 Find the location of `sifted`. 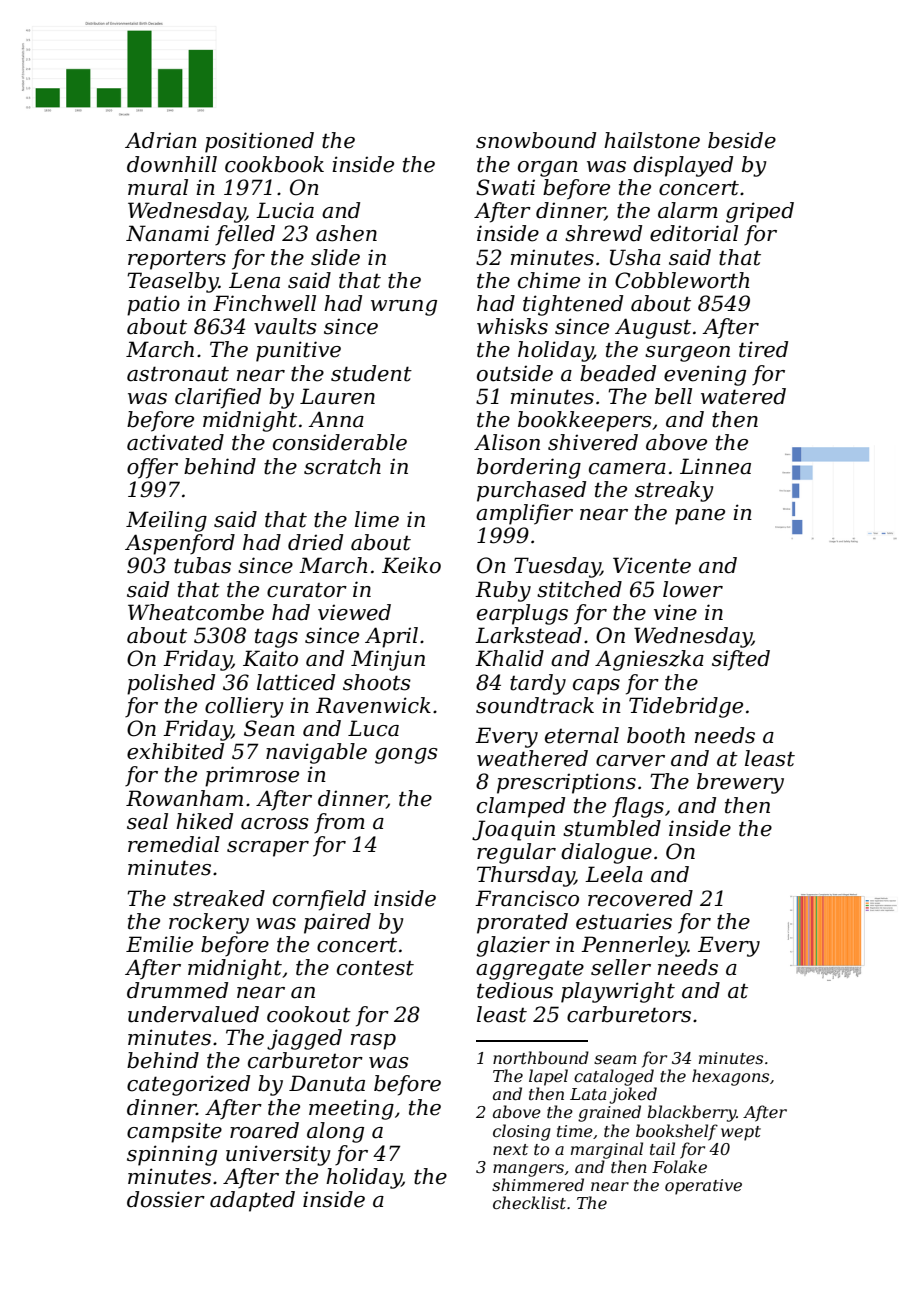

sifted is located at coordinates (741, 660).
